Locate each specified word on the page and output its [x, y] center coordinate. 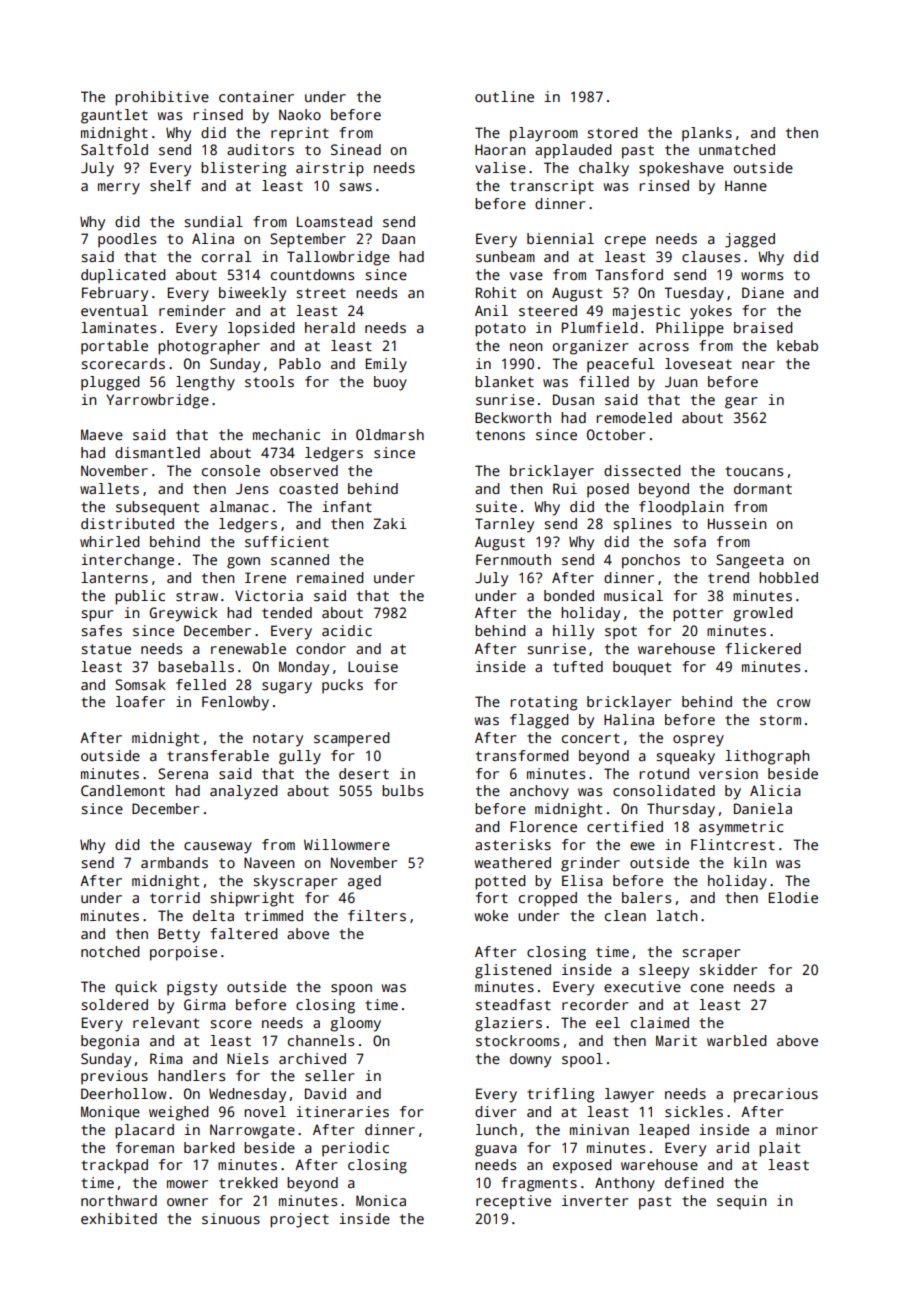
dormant [763, 488]
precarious [776, 1095]
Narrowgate [252, 1131]
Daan [398, 238]
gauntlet [114, 116]
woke [491, 915]
